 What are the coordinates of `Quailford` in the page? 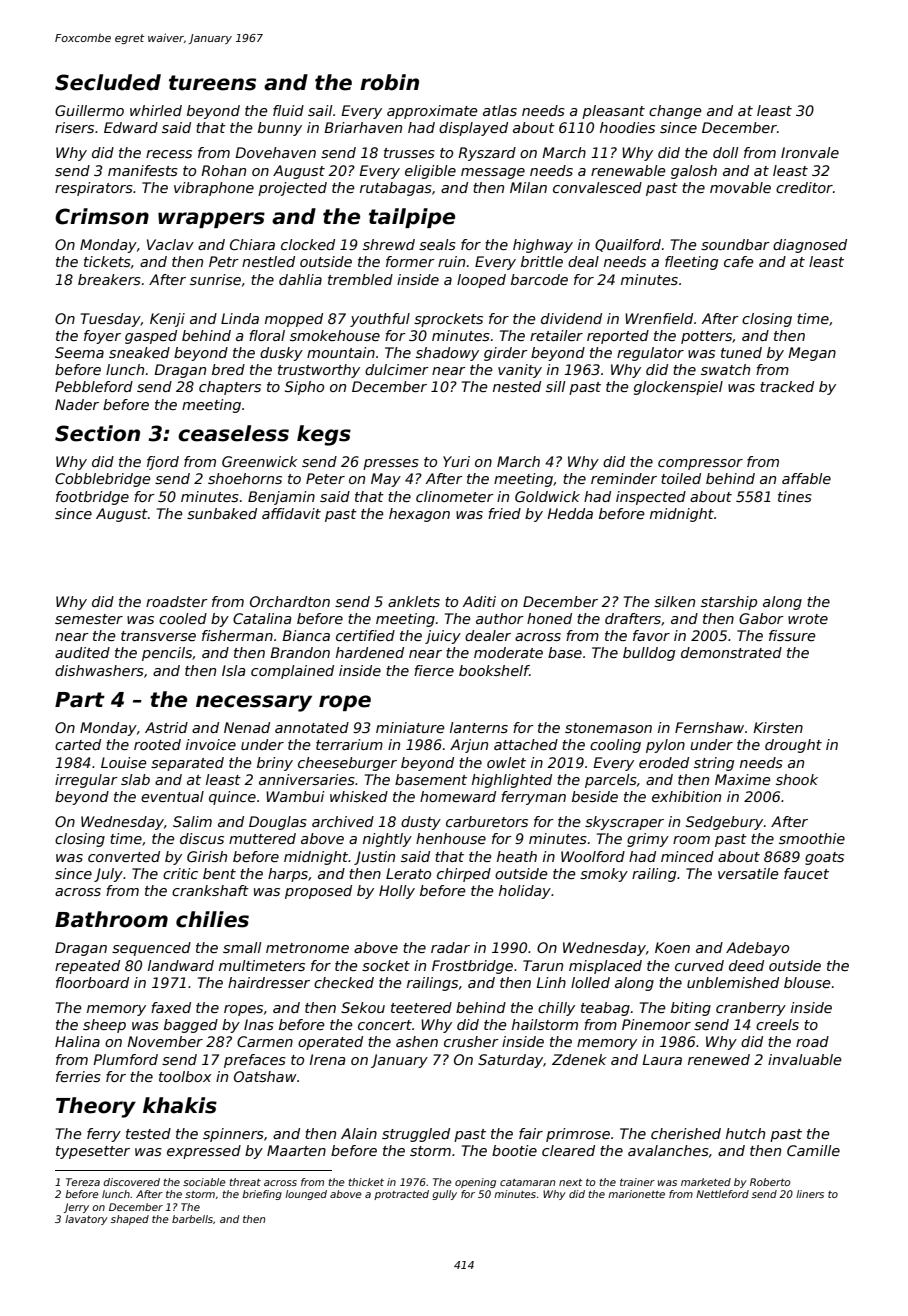 It's located at (628, 245).
